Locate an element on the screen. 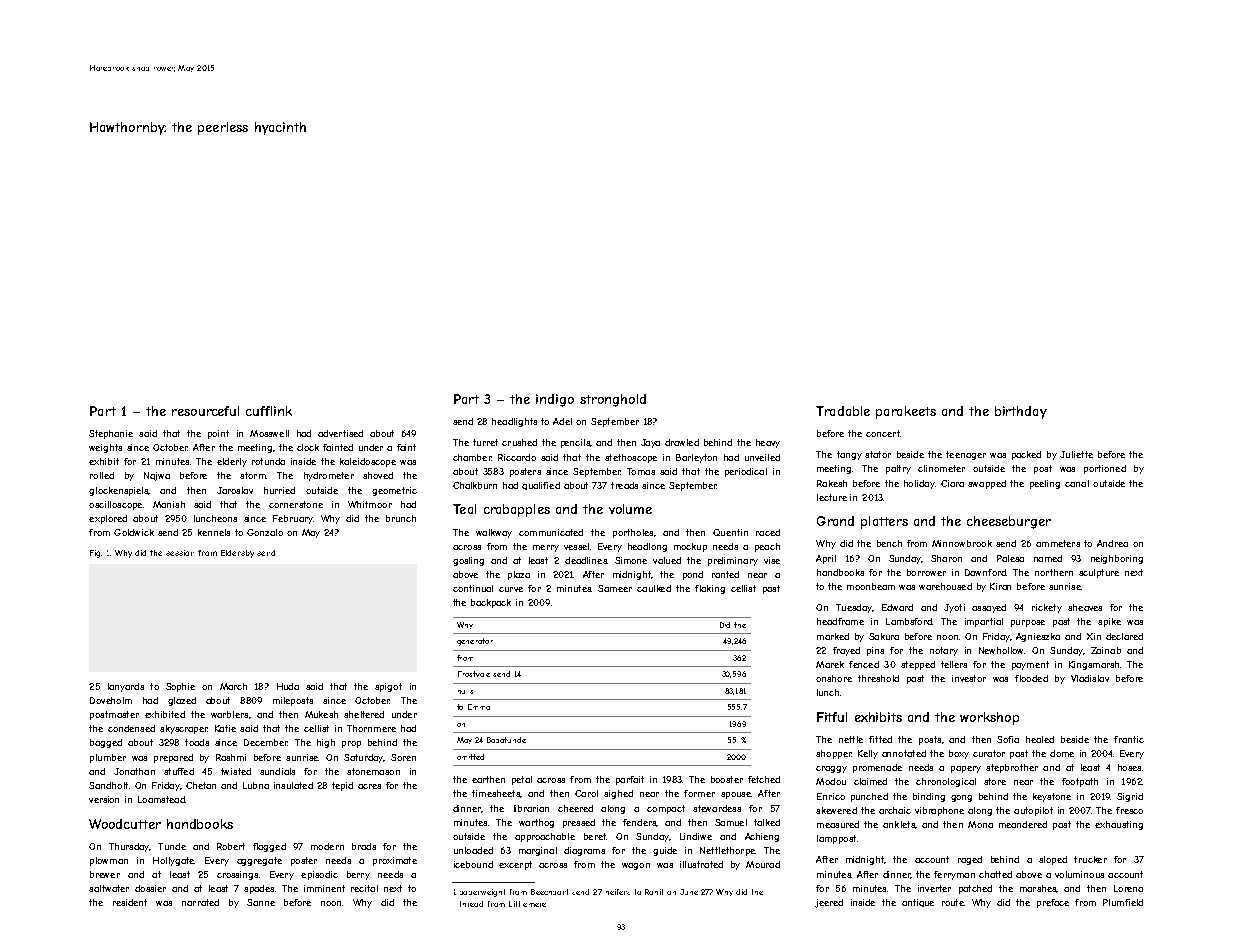  birthday is located at coordinates (1021, 412).
